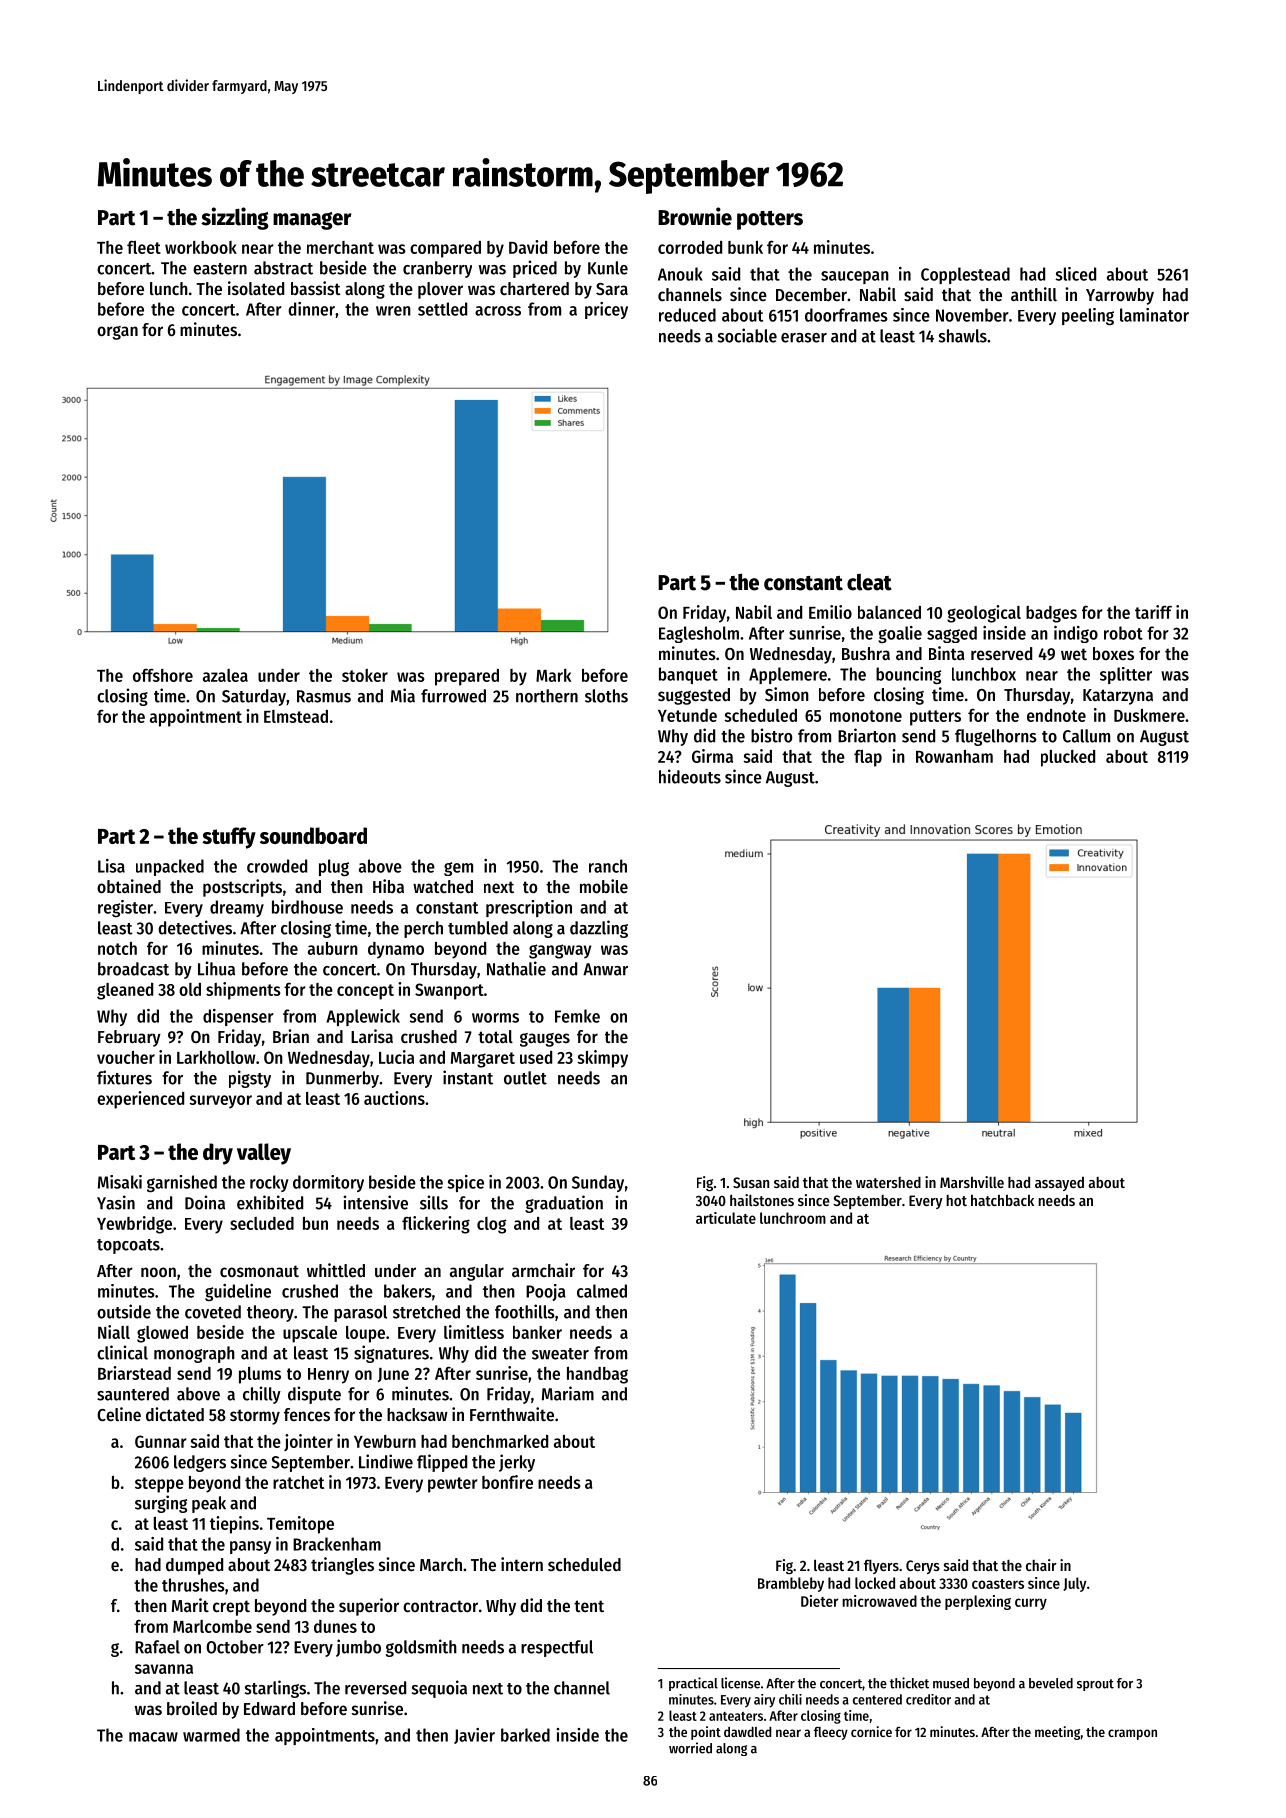  Describe the element at coordinates (474, 1736) in the image. I see `Javier` at that location.
